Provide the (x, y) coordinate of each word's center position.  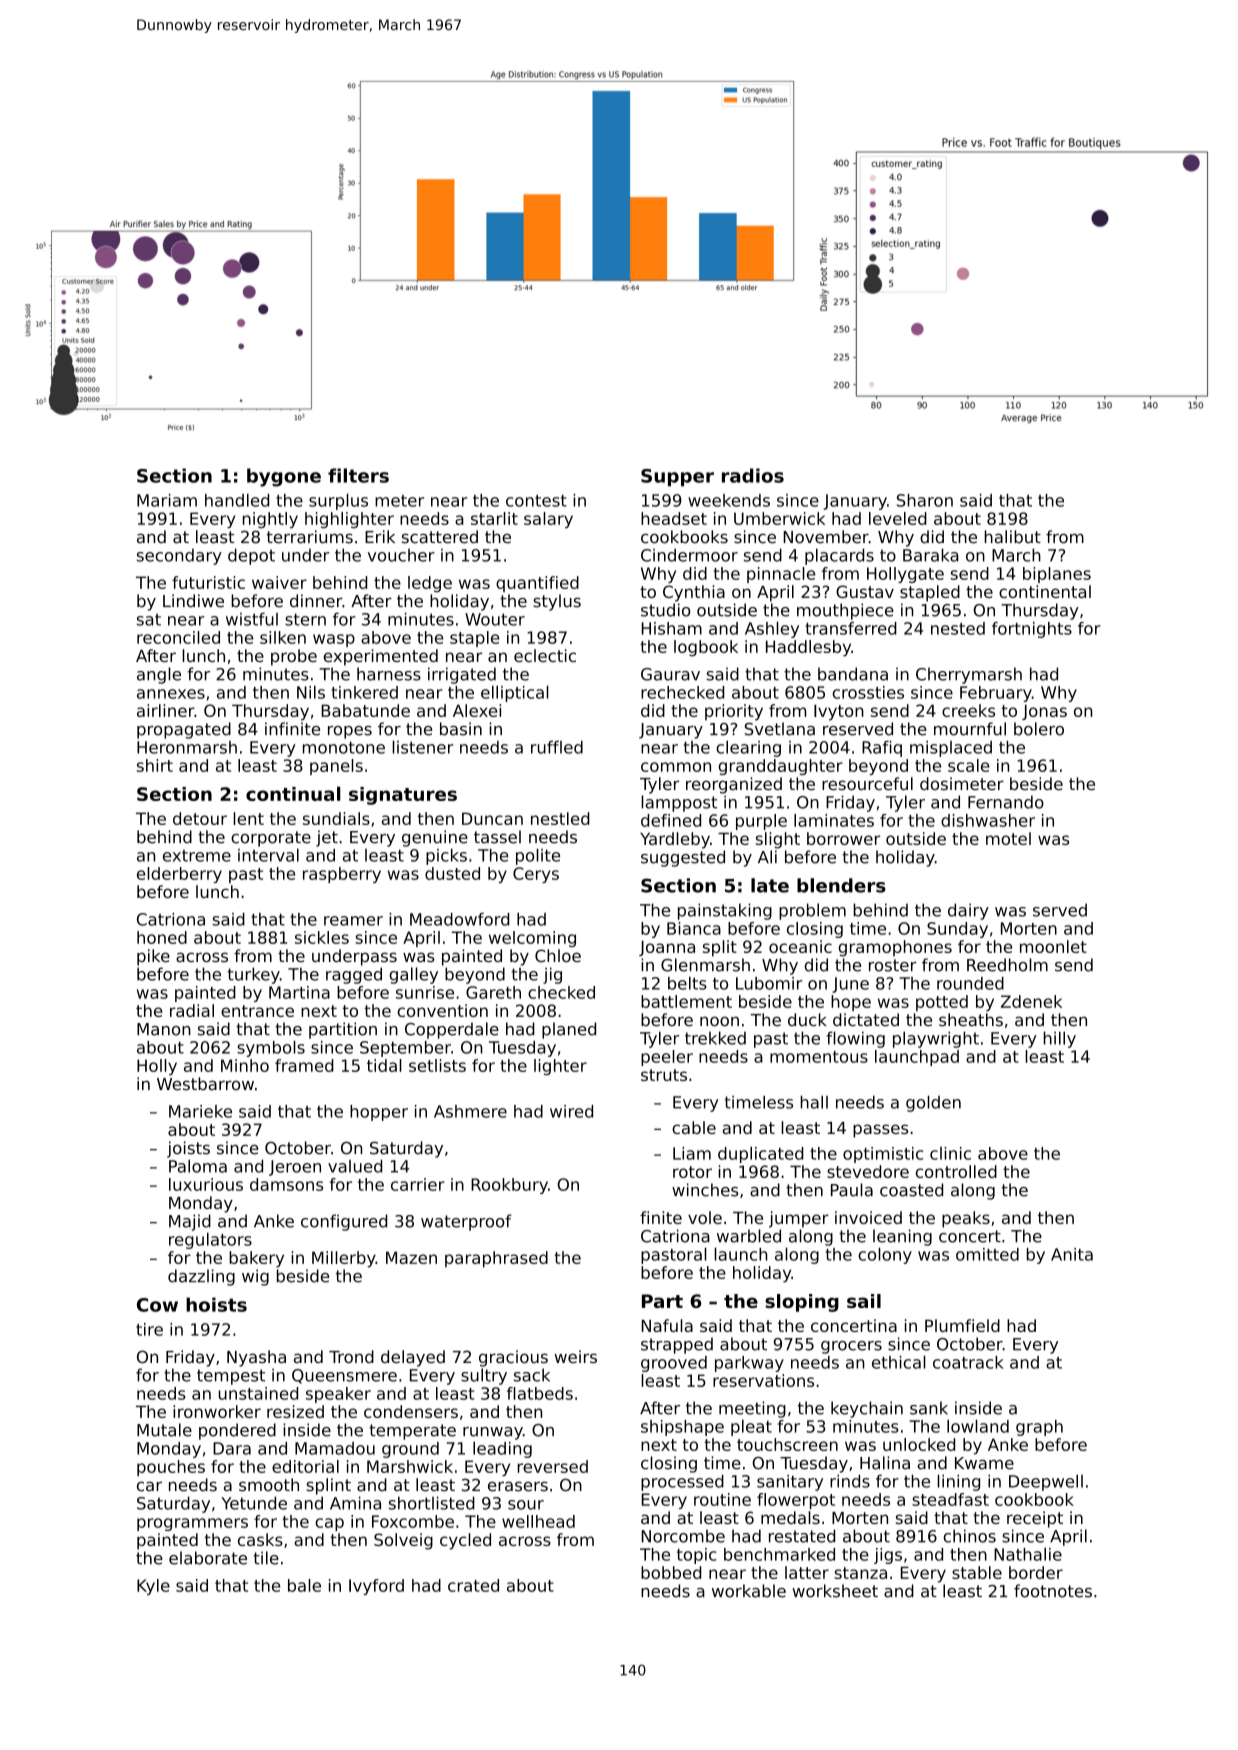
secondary (179, 557)
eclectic (545, 655)
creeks (968, 710)
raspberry (342, 875)
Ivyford (376, 1587)
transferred (851, 628)
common (676, 767)
